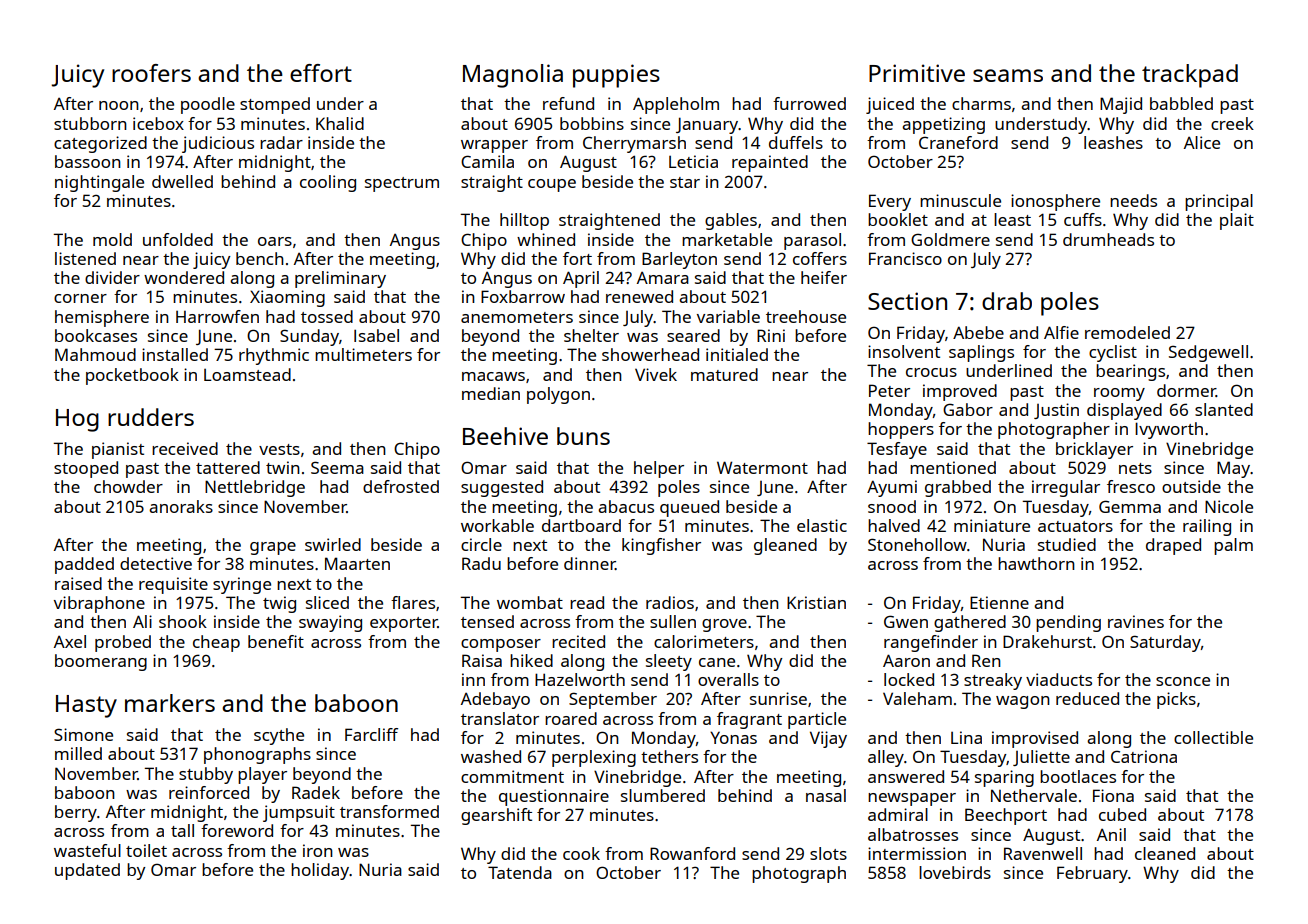 Image resolution: width=1308 pixels, height=924 pixels. Describe the element at coordinates (101, 662) in the image. I see `boomerang` at that location.
